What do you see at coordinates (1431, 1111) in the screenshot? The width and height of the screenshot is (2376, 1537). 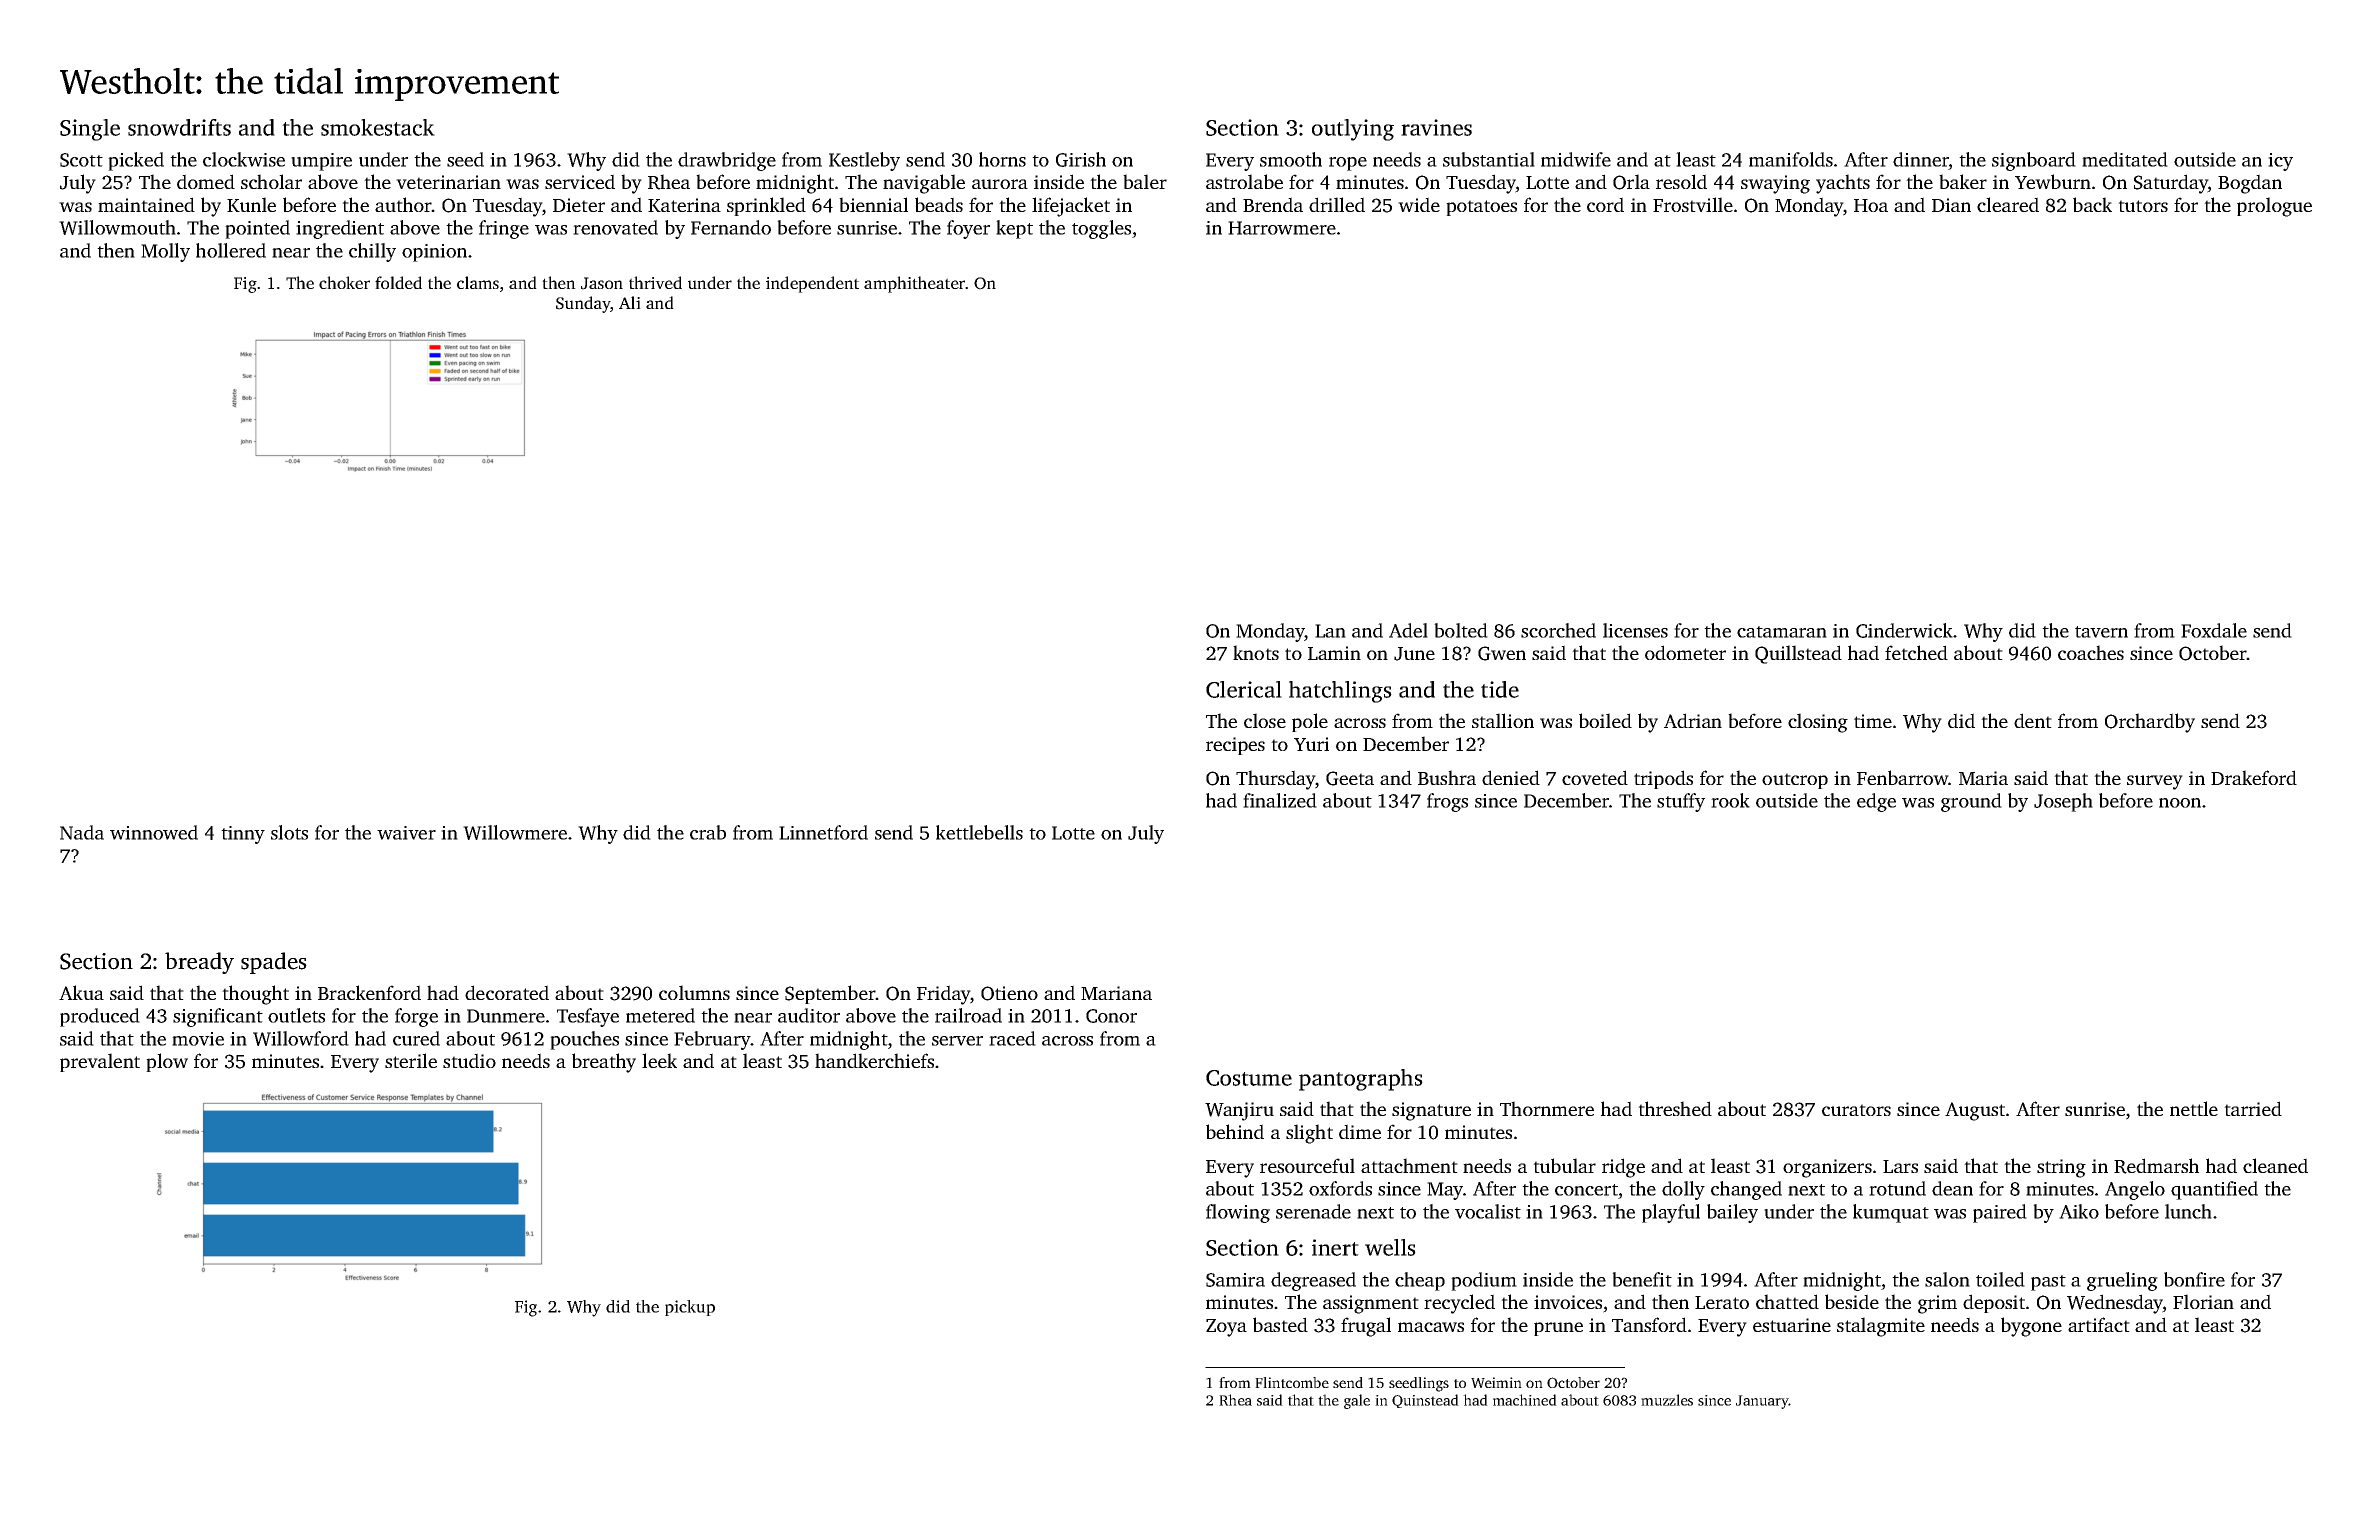 I see `signature` at bounding box center [1431, 1111].
